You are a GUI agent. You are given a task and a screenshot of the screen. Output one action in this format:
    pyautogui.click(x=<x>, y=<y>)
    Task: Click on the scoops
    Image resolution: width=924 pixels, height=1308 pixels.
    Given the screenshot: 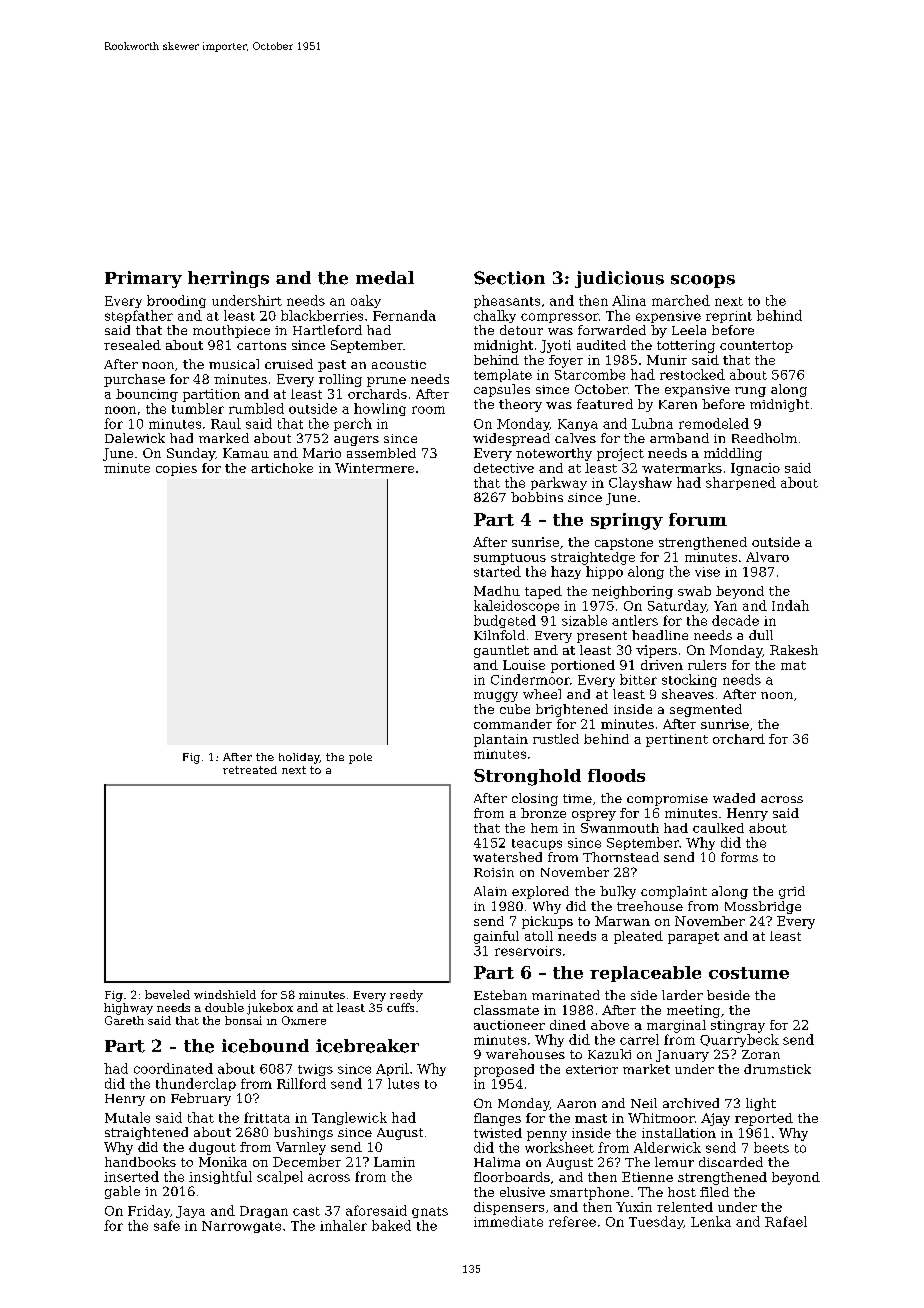 What is the action you would take?
    pyautogui.click(x=703, y=281)
